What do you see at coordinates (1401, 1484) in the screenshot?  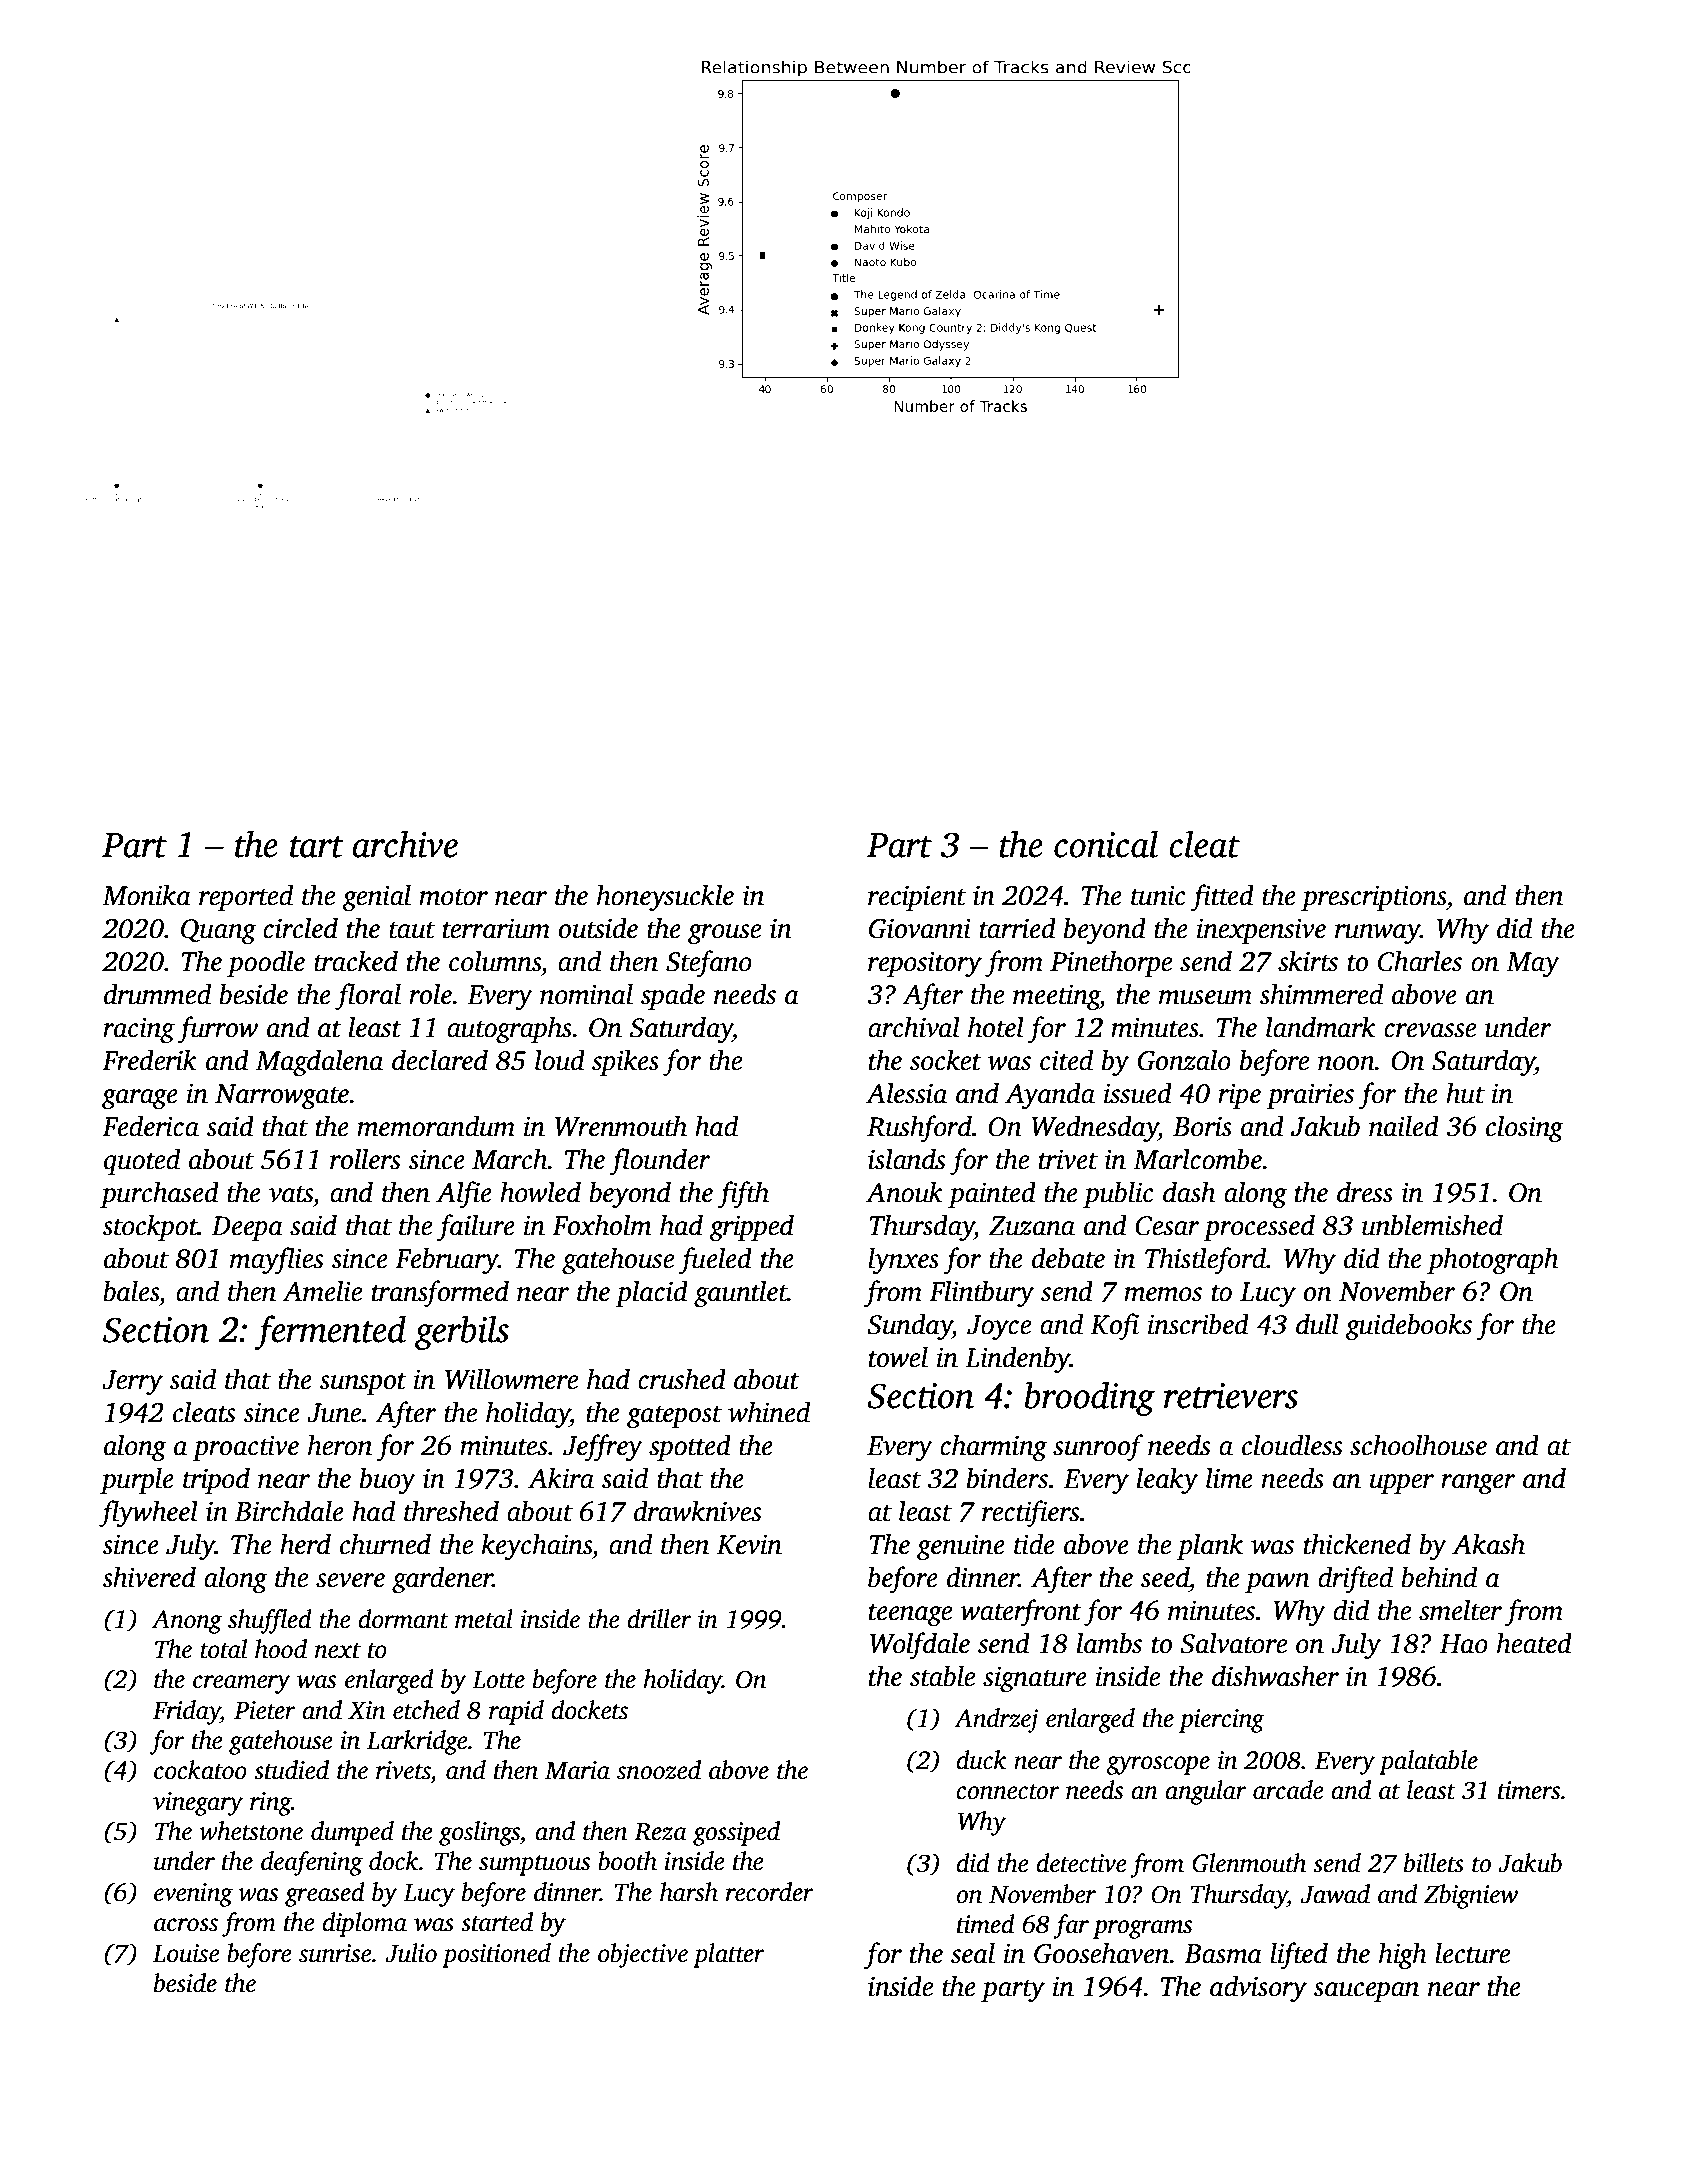 I see `upper` at bounding box center [1401, 1484].
